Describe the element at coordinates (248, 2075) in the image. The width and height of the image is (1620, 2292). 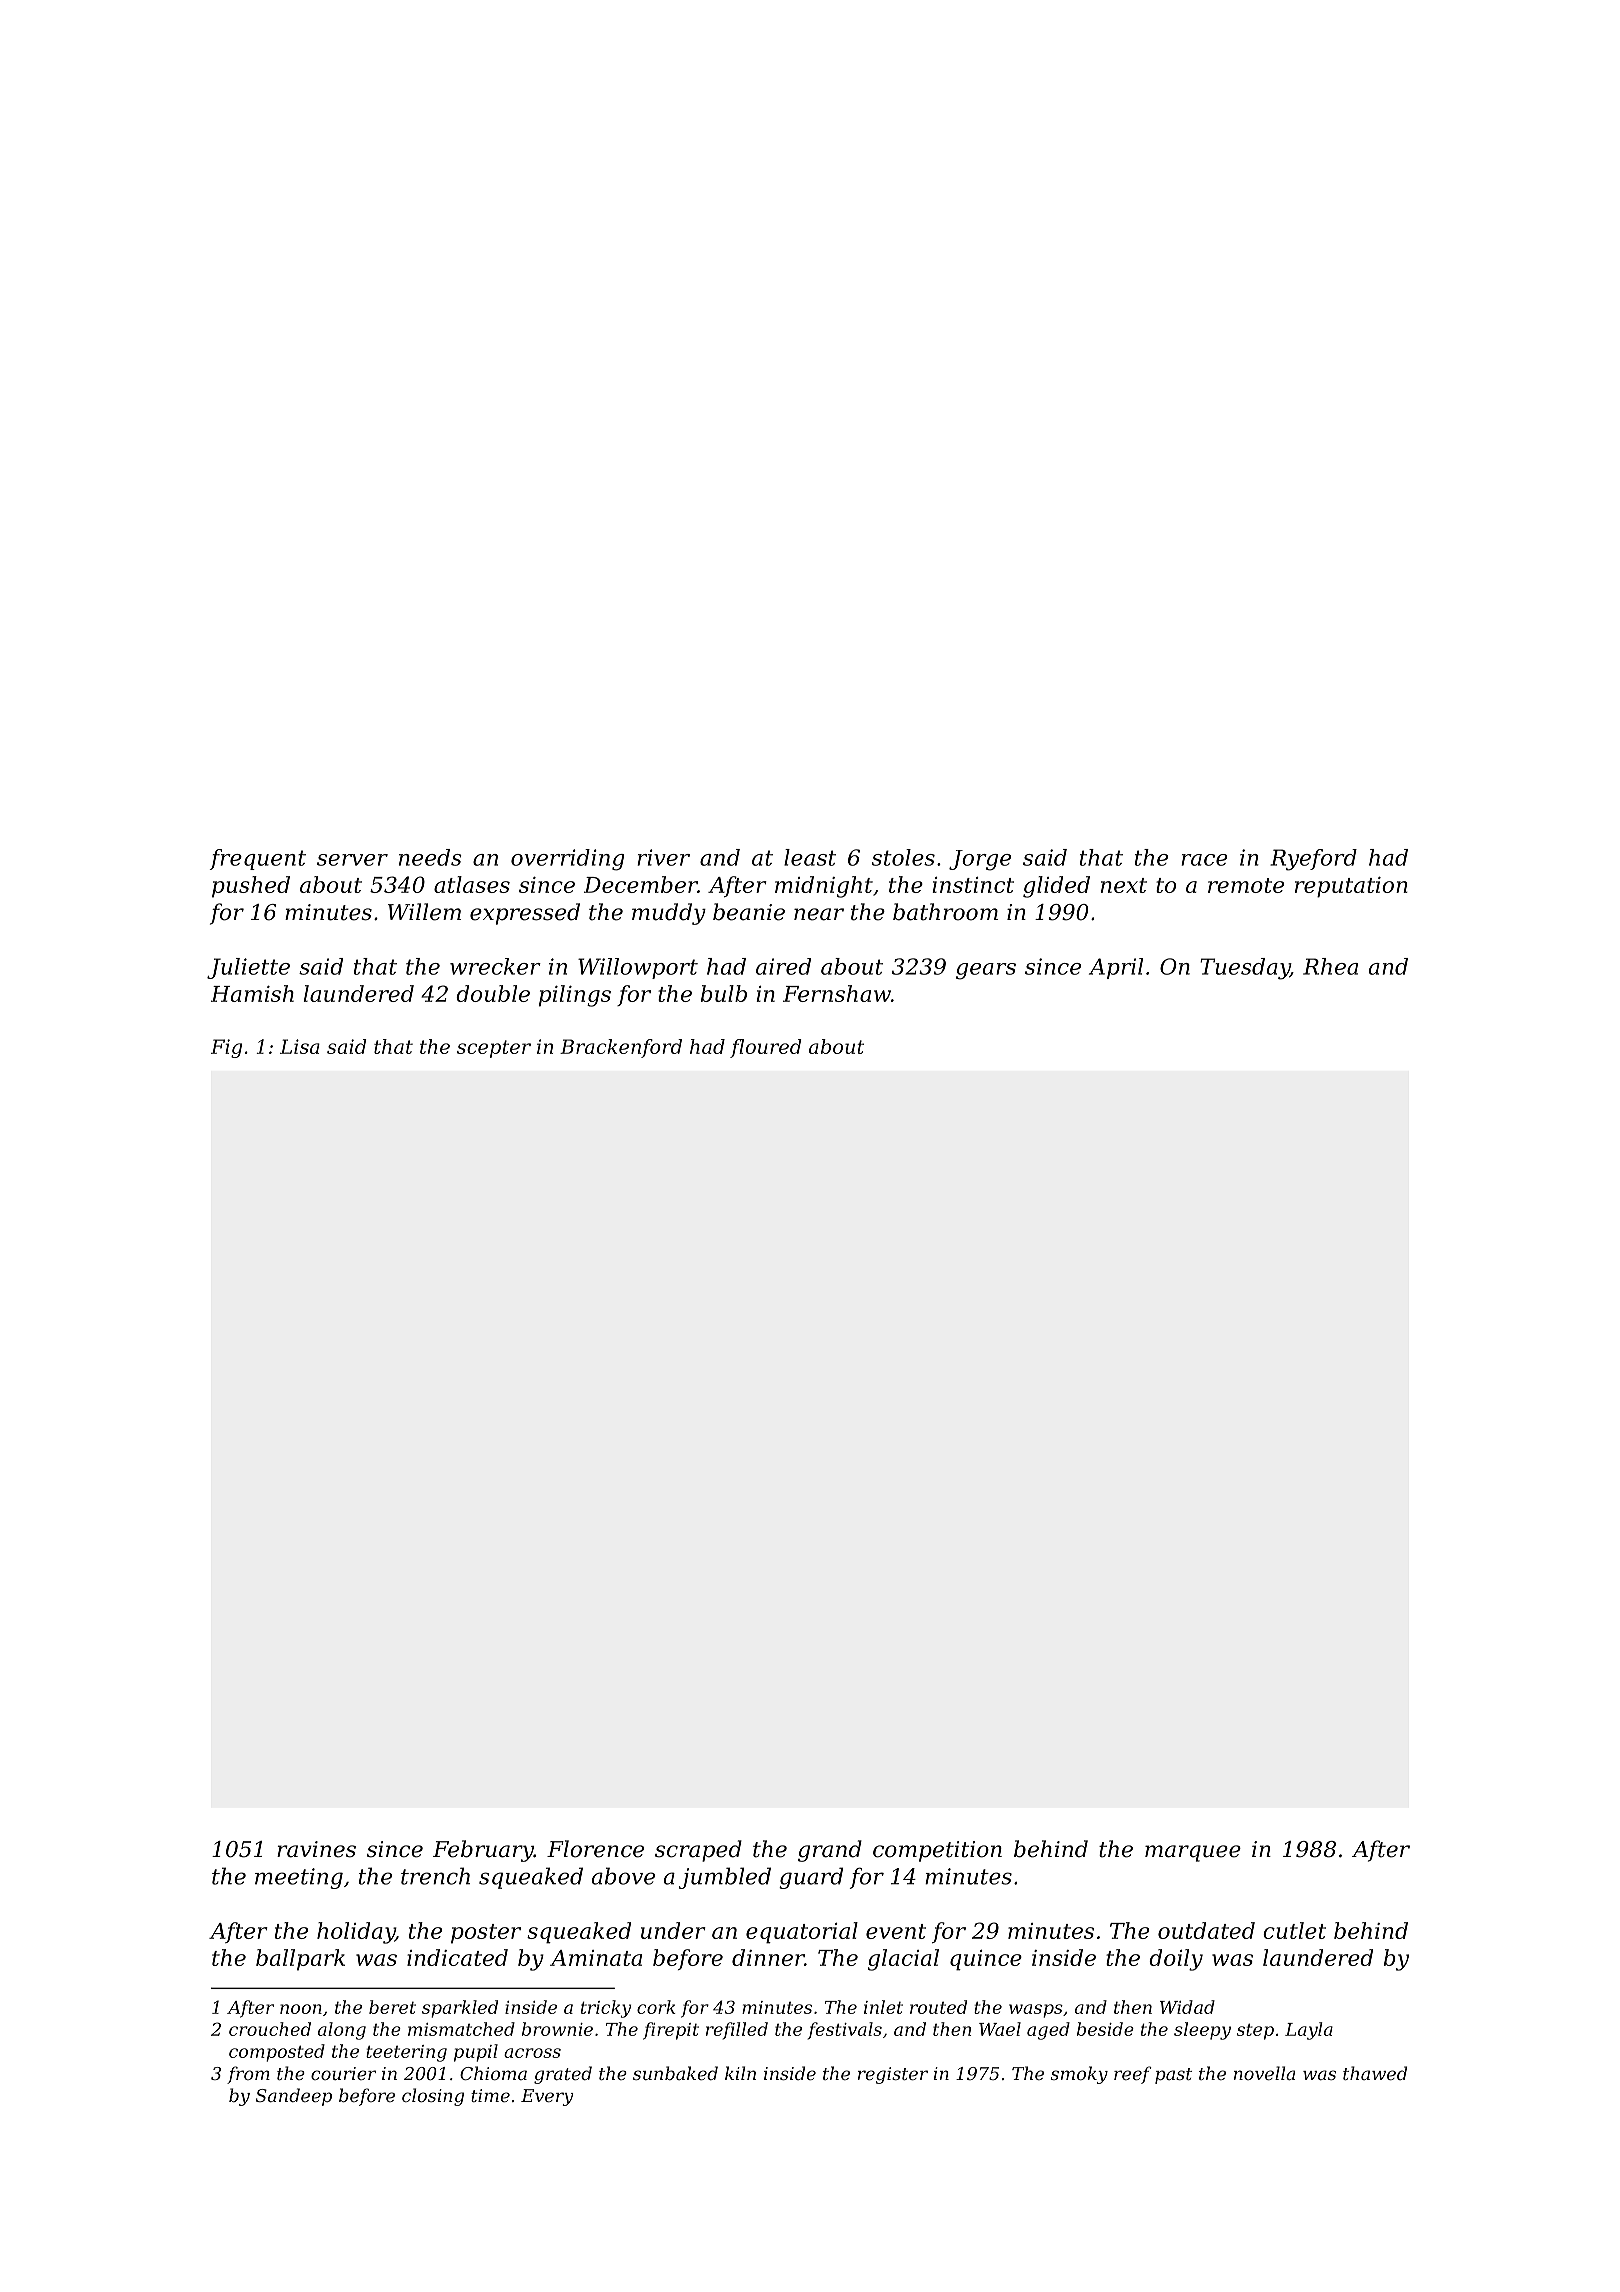
I see `from` at that location.
